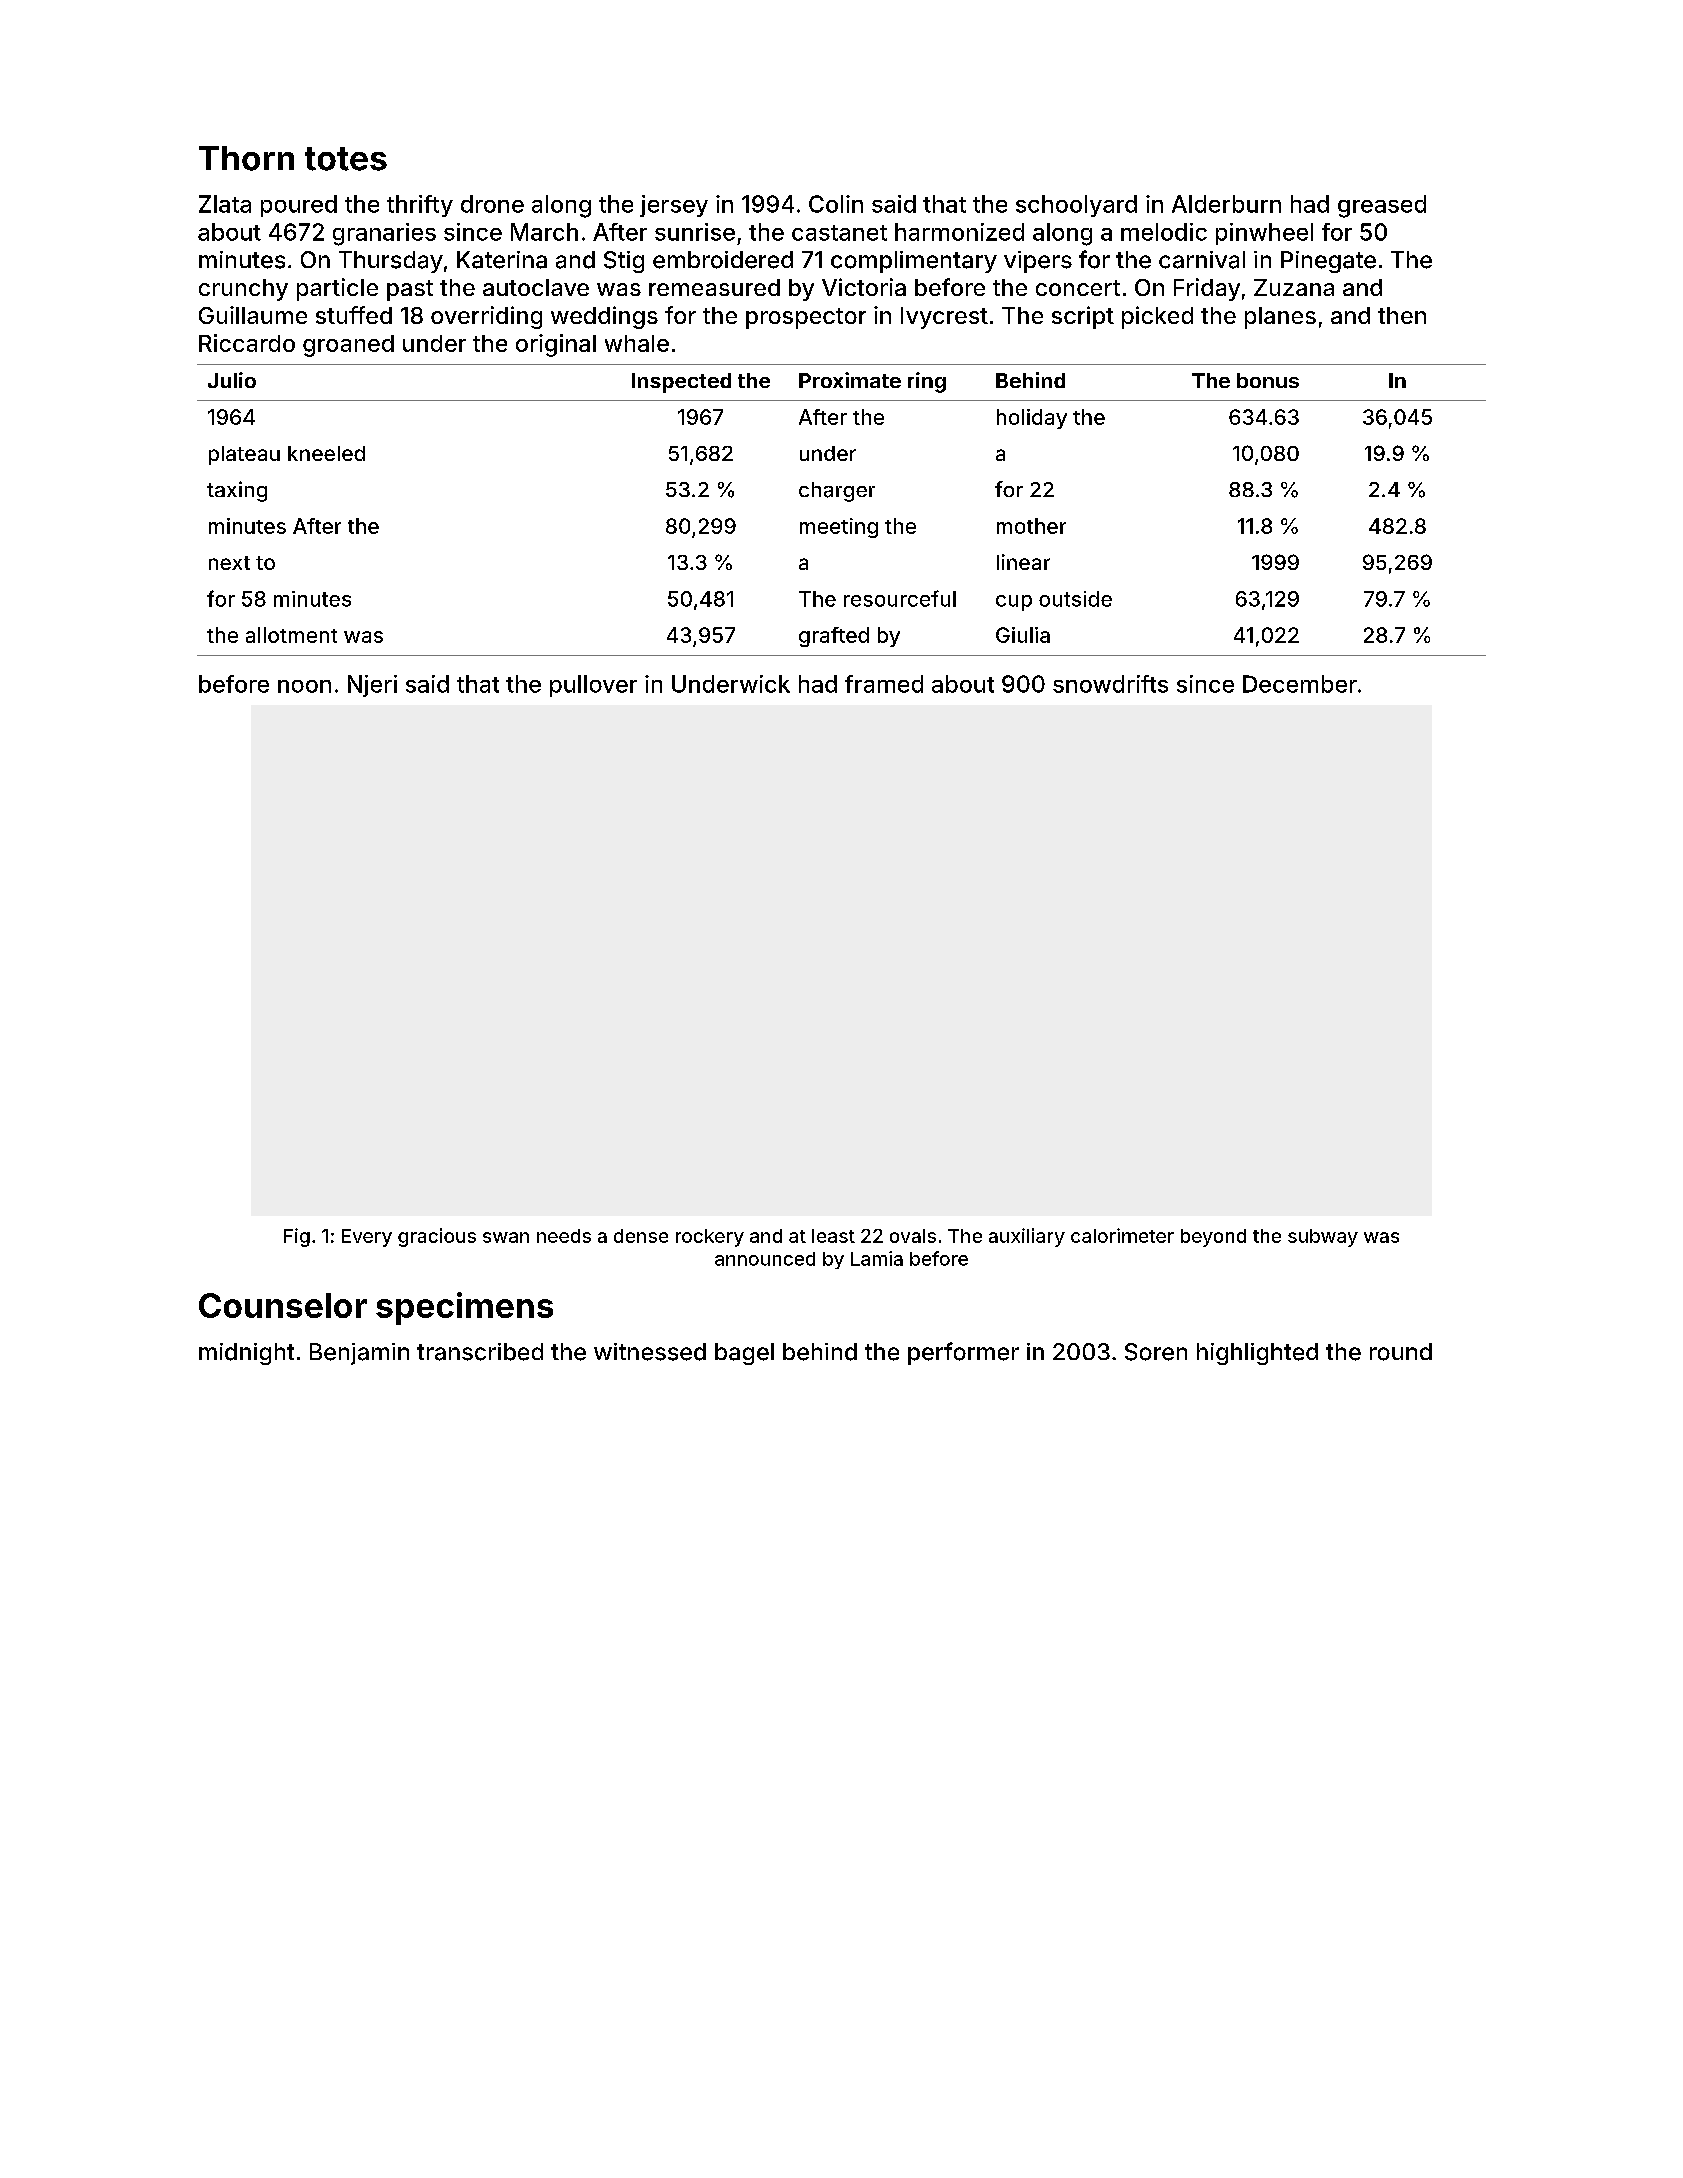 This image has height=2178, width=1683. I want to click on greased, so click(1382, 206).
